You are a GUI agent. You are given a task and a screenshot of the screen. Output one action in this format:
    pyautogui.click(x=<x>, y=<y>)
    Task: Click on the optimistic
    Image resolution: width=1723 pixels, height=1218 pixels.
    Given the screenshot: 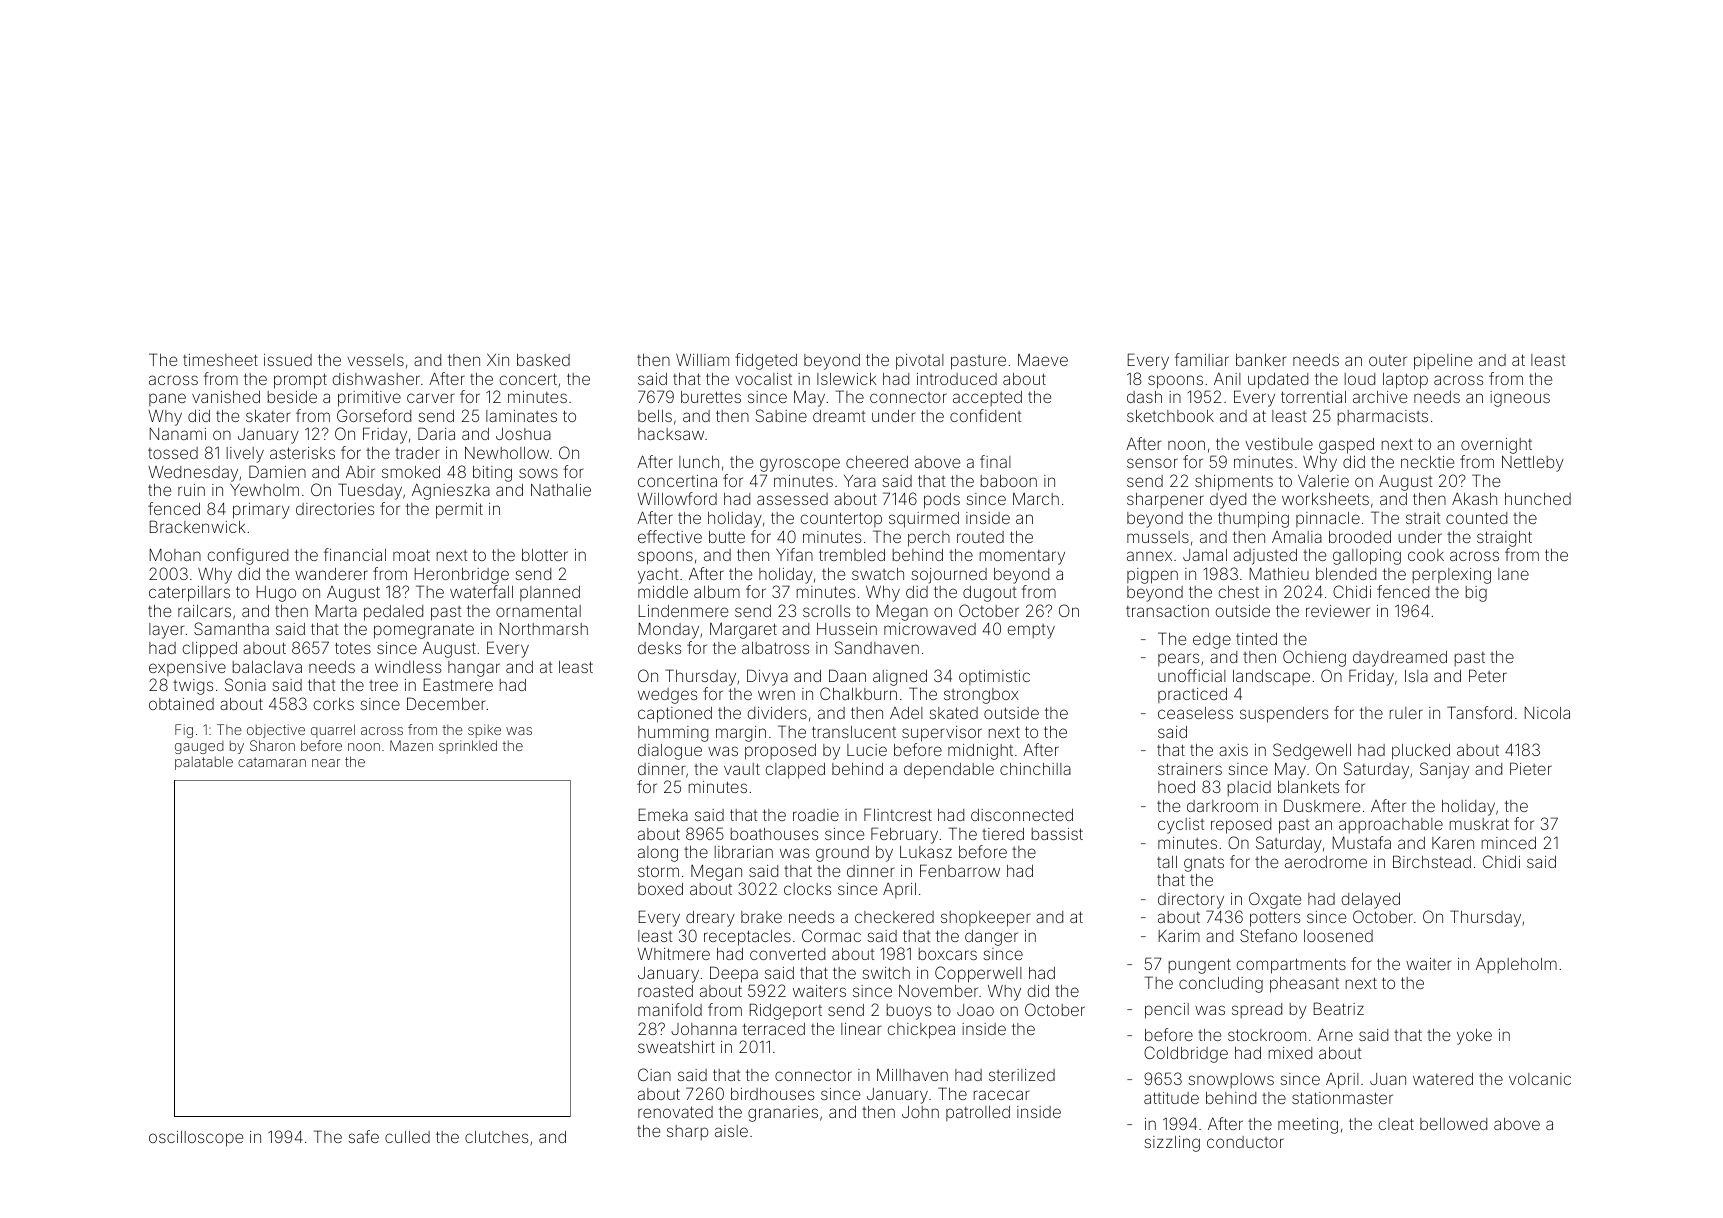 What is the action you would take?
    pyautogui.click(x=994, y=677)
